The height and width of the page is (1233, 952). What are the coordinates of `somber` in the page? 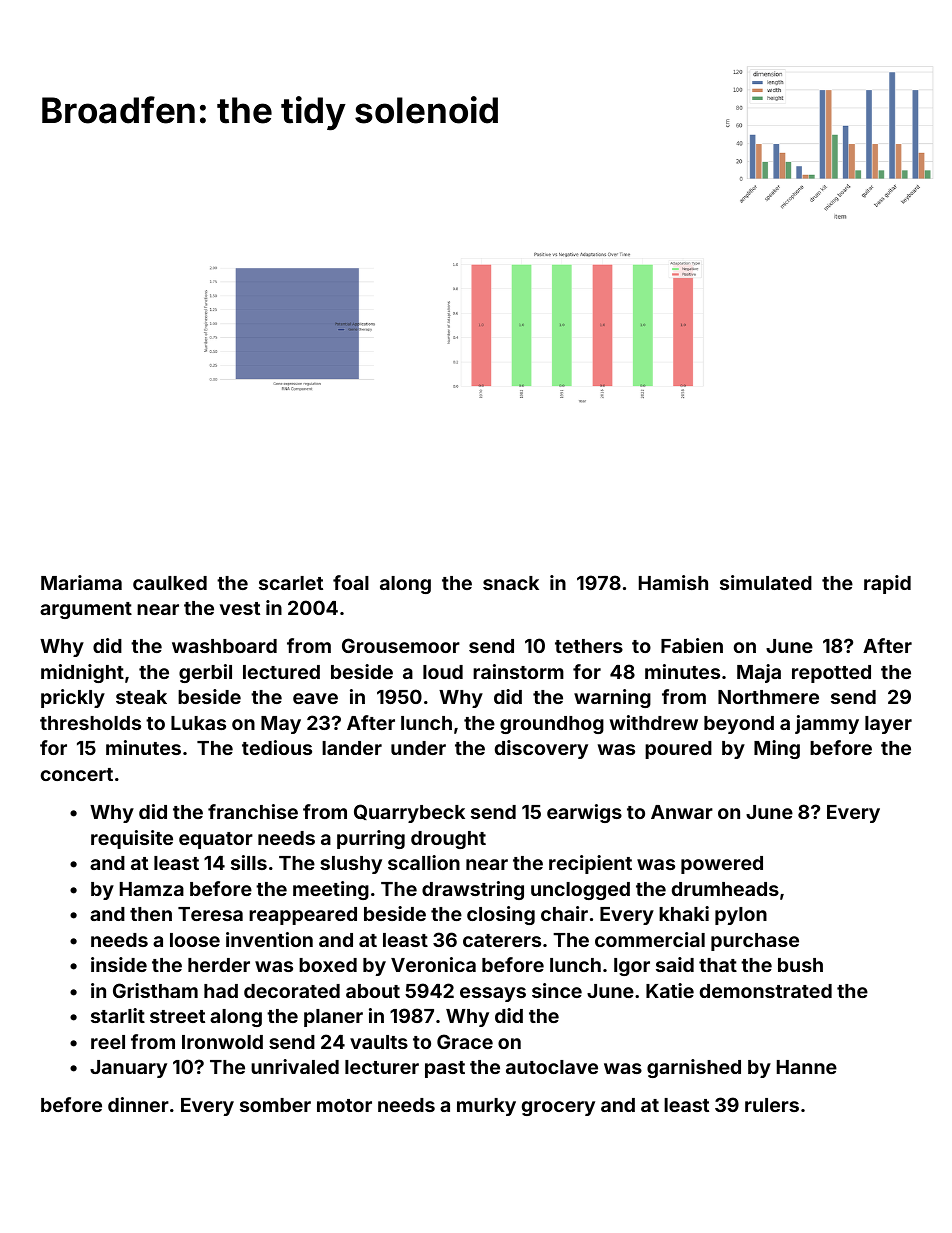 It's located at (275, 1105).
